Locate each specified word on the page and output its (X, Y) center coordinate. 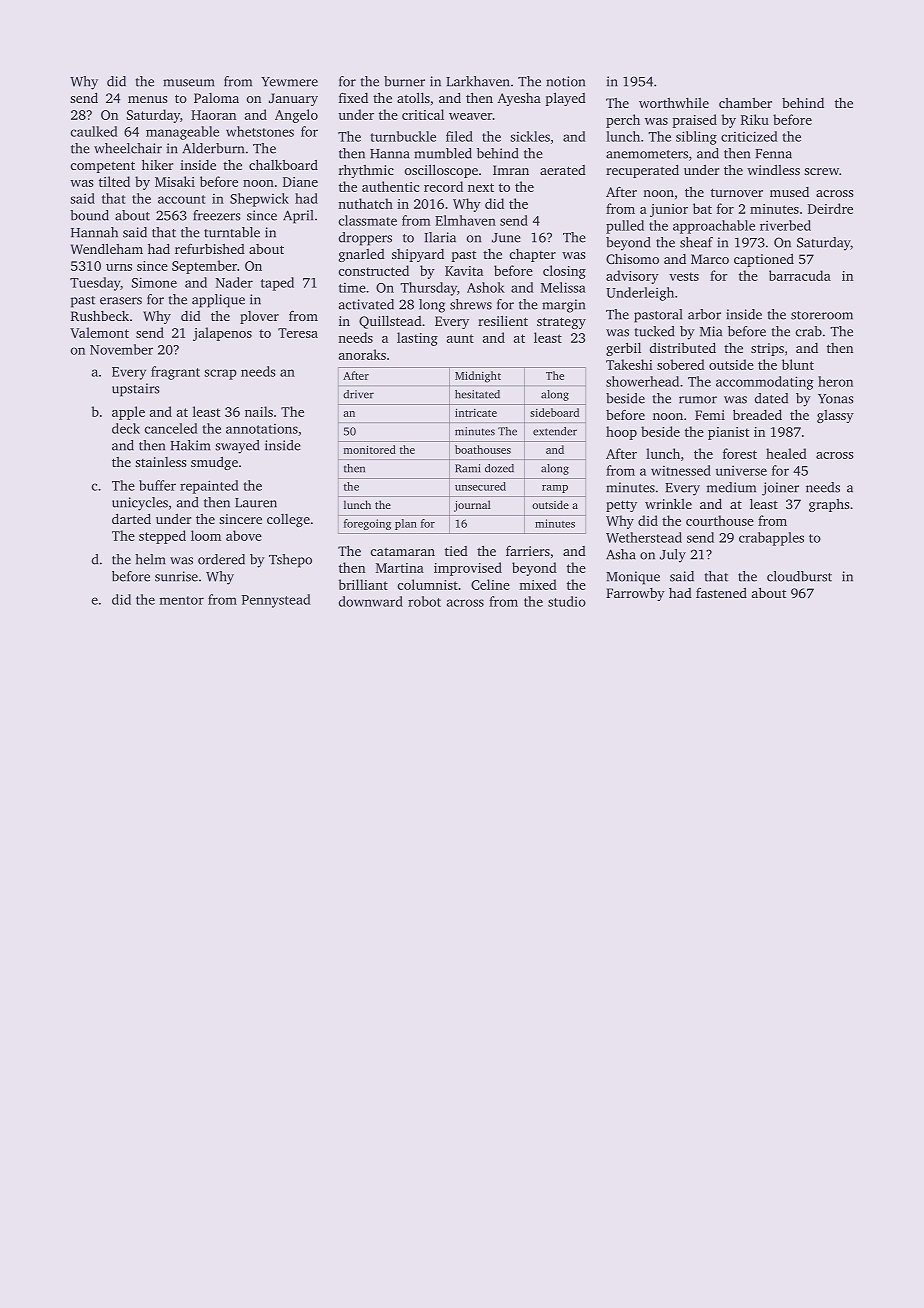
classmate (368, 220)
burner (404, 81)
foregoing (367, 524)
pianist (728, 433)
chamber (745, 103)
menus (147, 99)
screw (821, 171)
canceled (171, 428)
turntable (232, 232)
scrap (220, 374)
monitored (370, 449)
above (244, 535)
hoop (621, 433)
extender (555, 431)
